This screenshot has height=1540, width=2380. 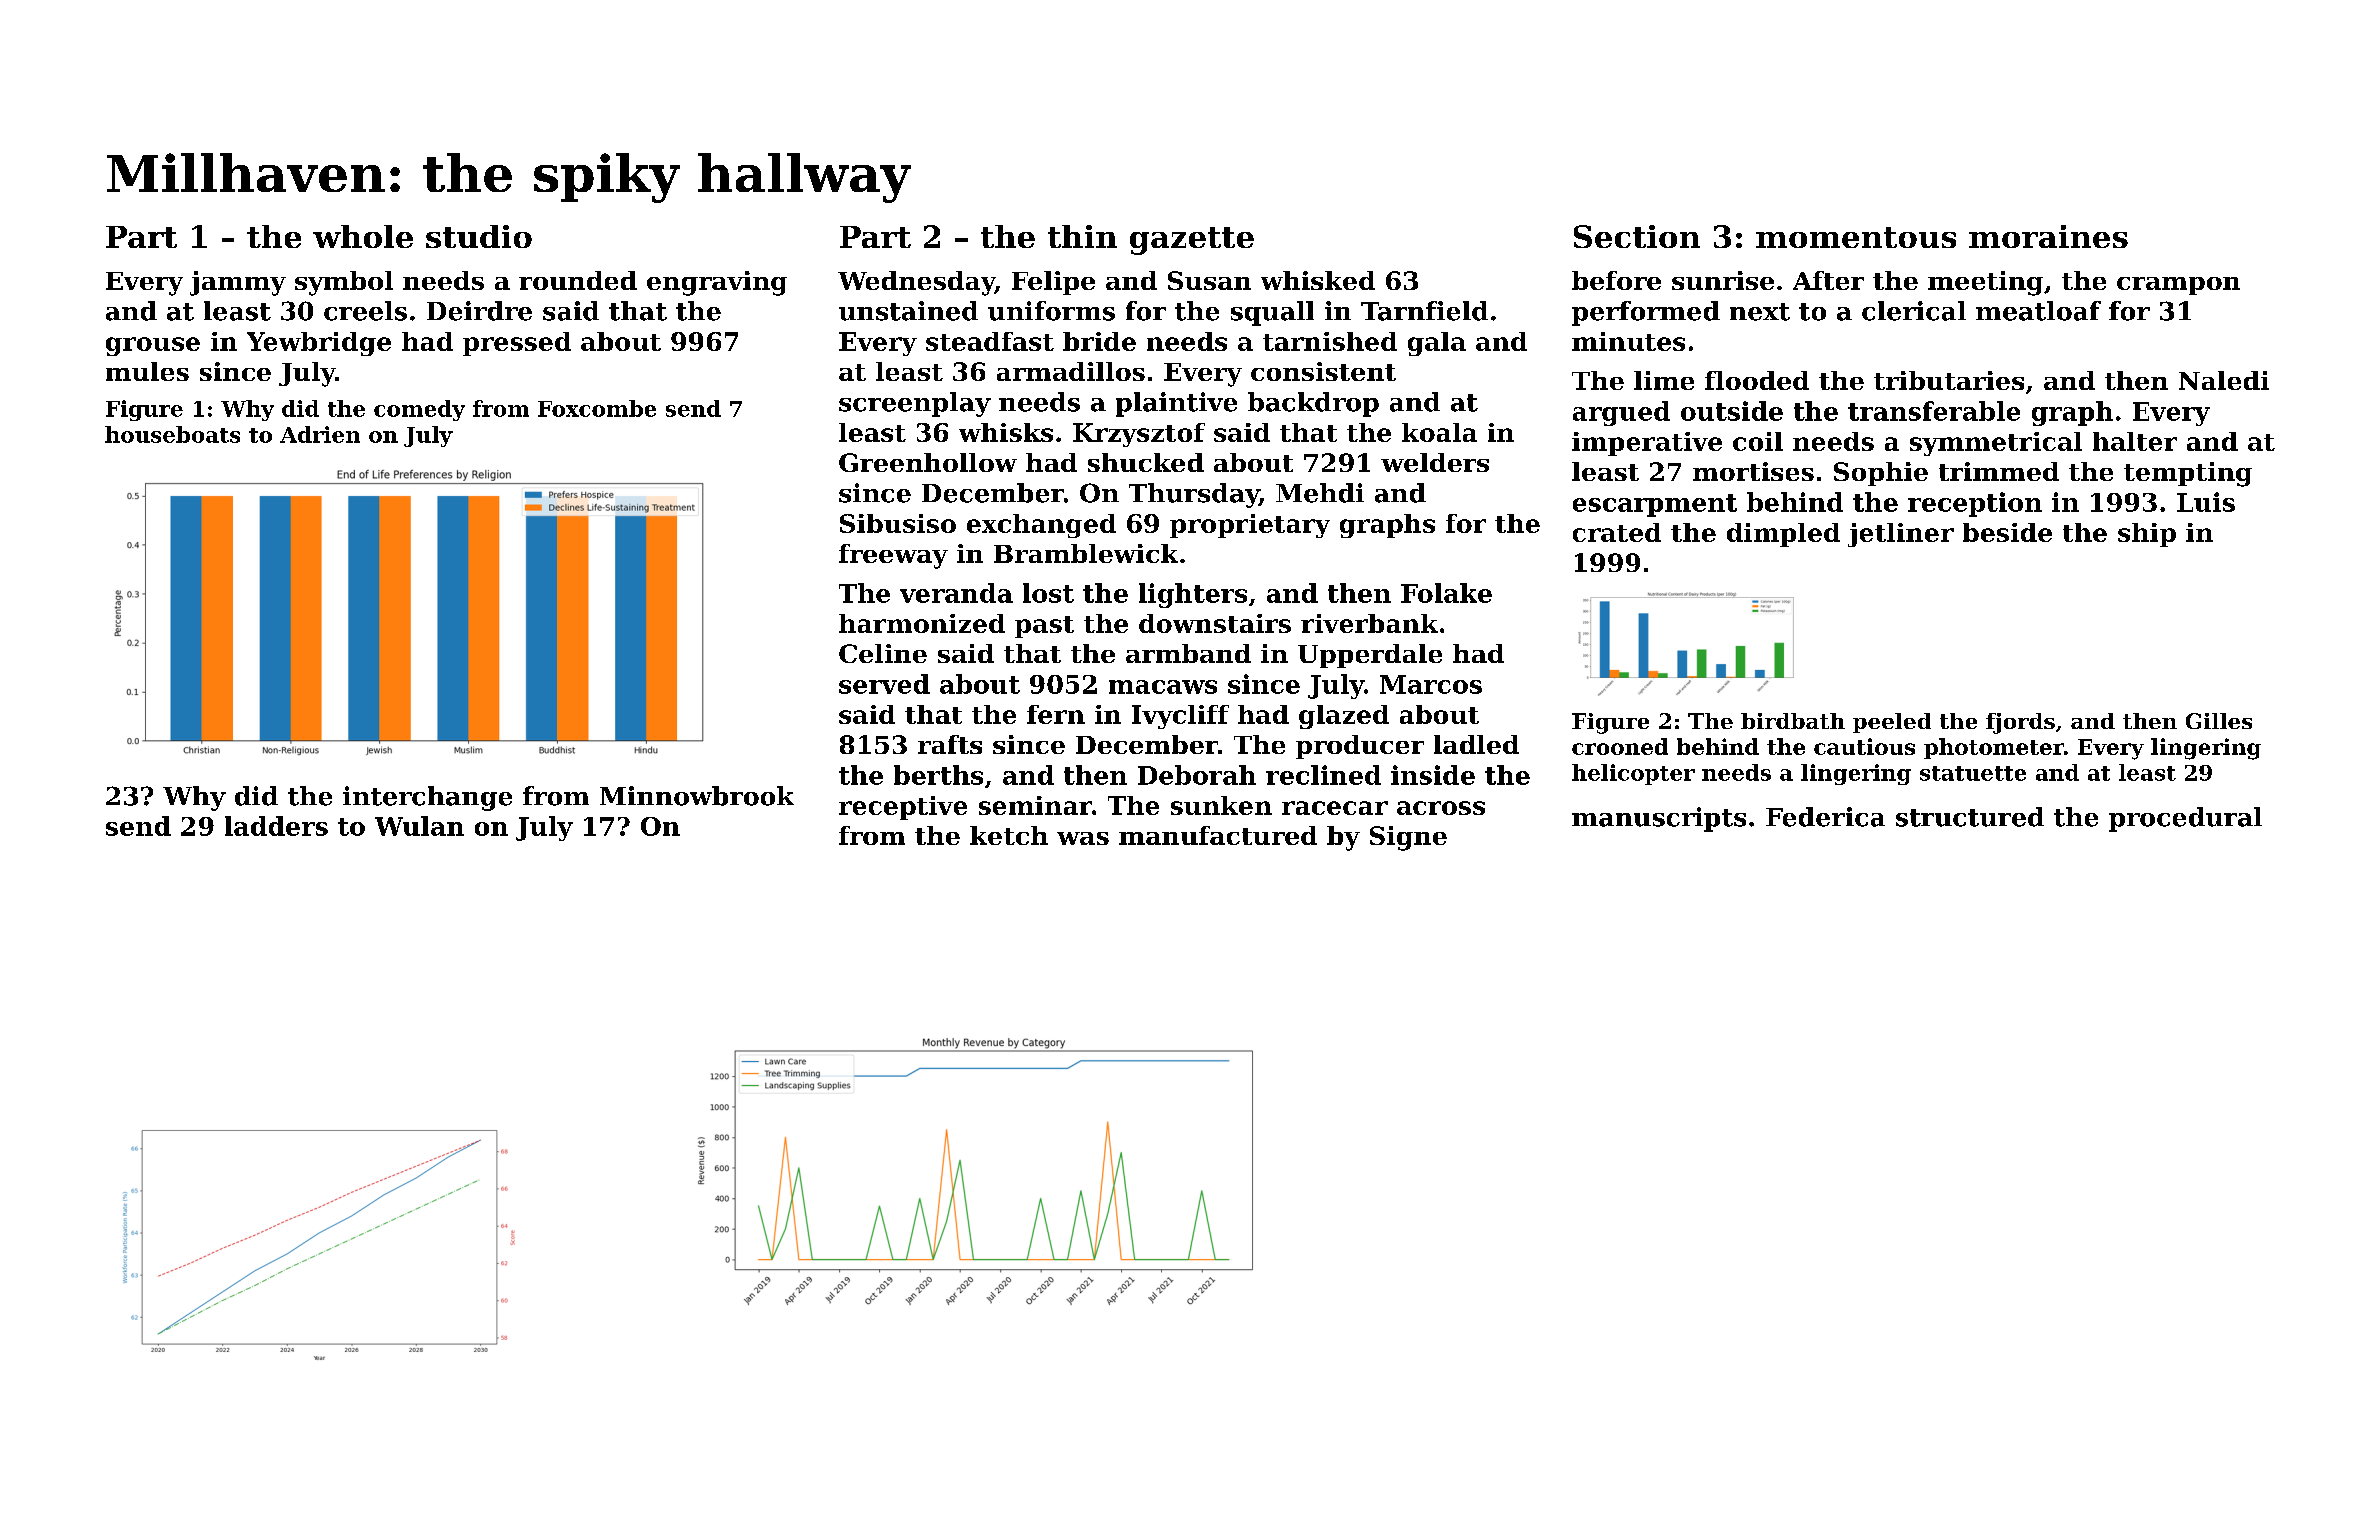 What do you see at coordinates (990, 341) in the screenshot?
I see `steadfast` at bounding box center [990, 341].
